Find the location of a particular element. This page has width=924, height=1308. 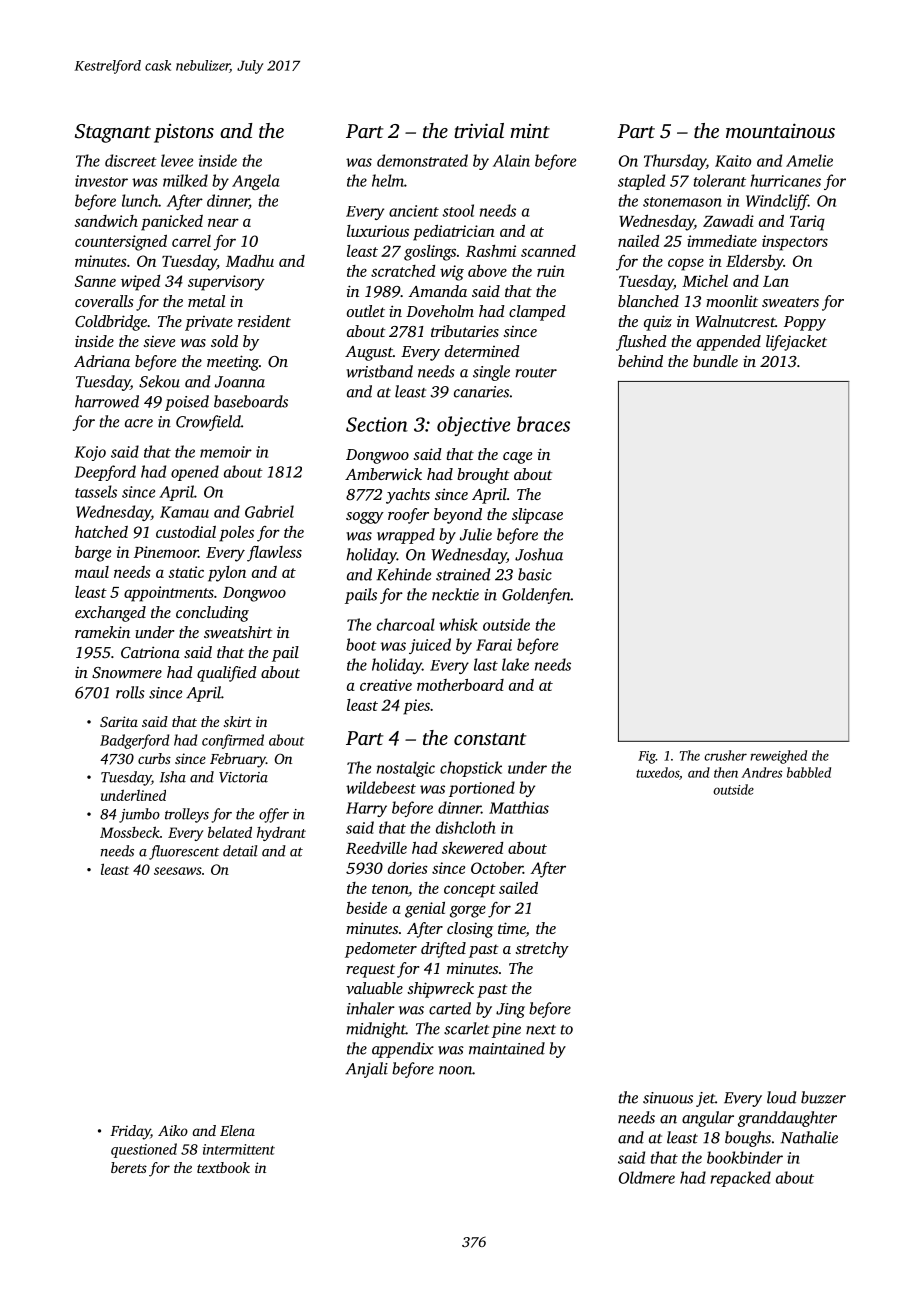

Anjali is located at coordinates (366, 1070).
